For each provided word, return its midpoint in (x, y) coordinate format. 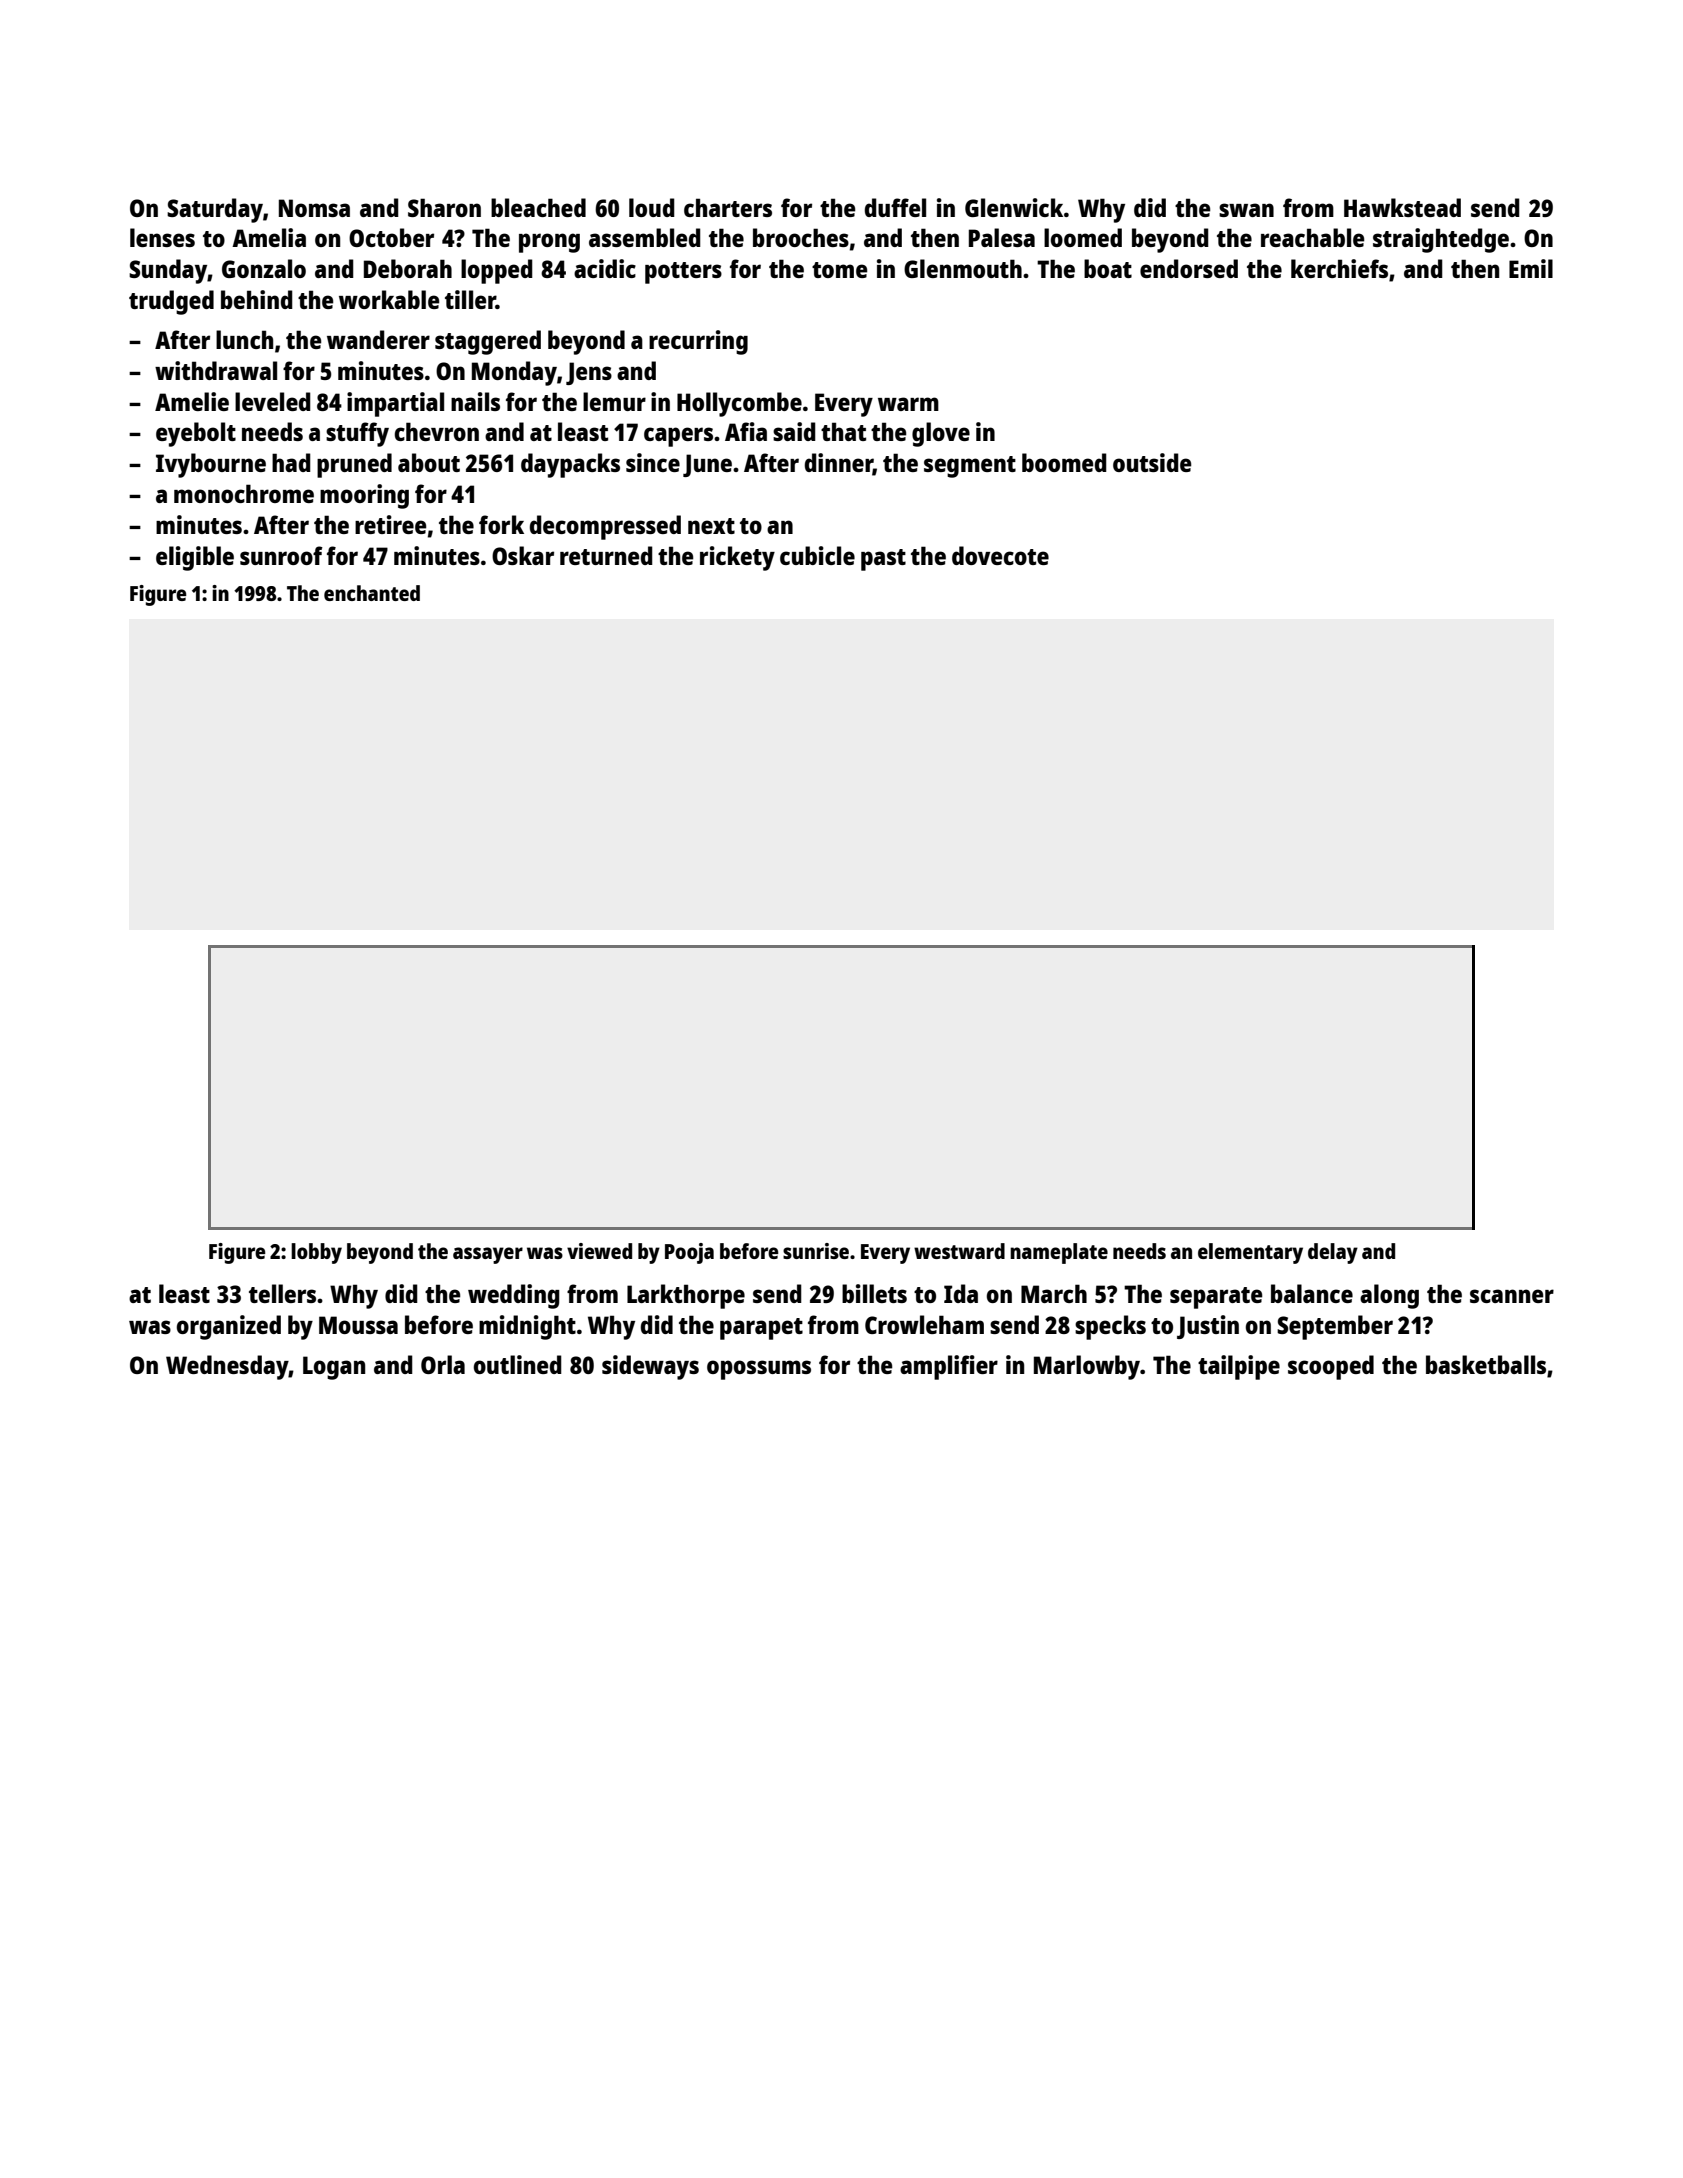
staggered (488, 342)
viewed (599, 1251)
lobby (316, 1253)
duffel (895, 207)
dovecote (1000, 555)
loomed (1083, 237)
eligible (195, 558)
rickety (737, 558)
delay (1333, 1253)
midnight (527, 1327)
